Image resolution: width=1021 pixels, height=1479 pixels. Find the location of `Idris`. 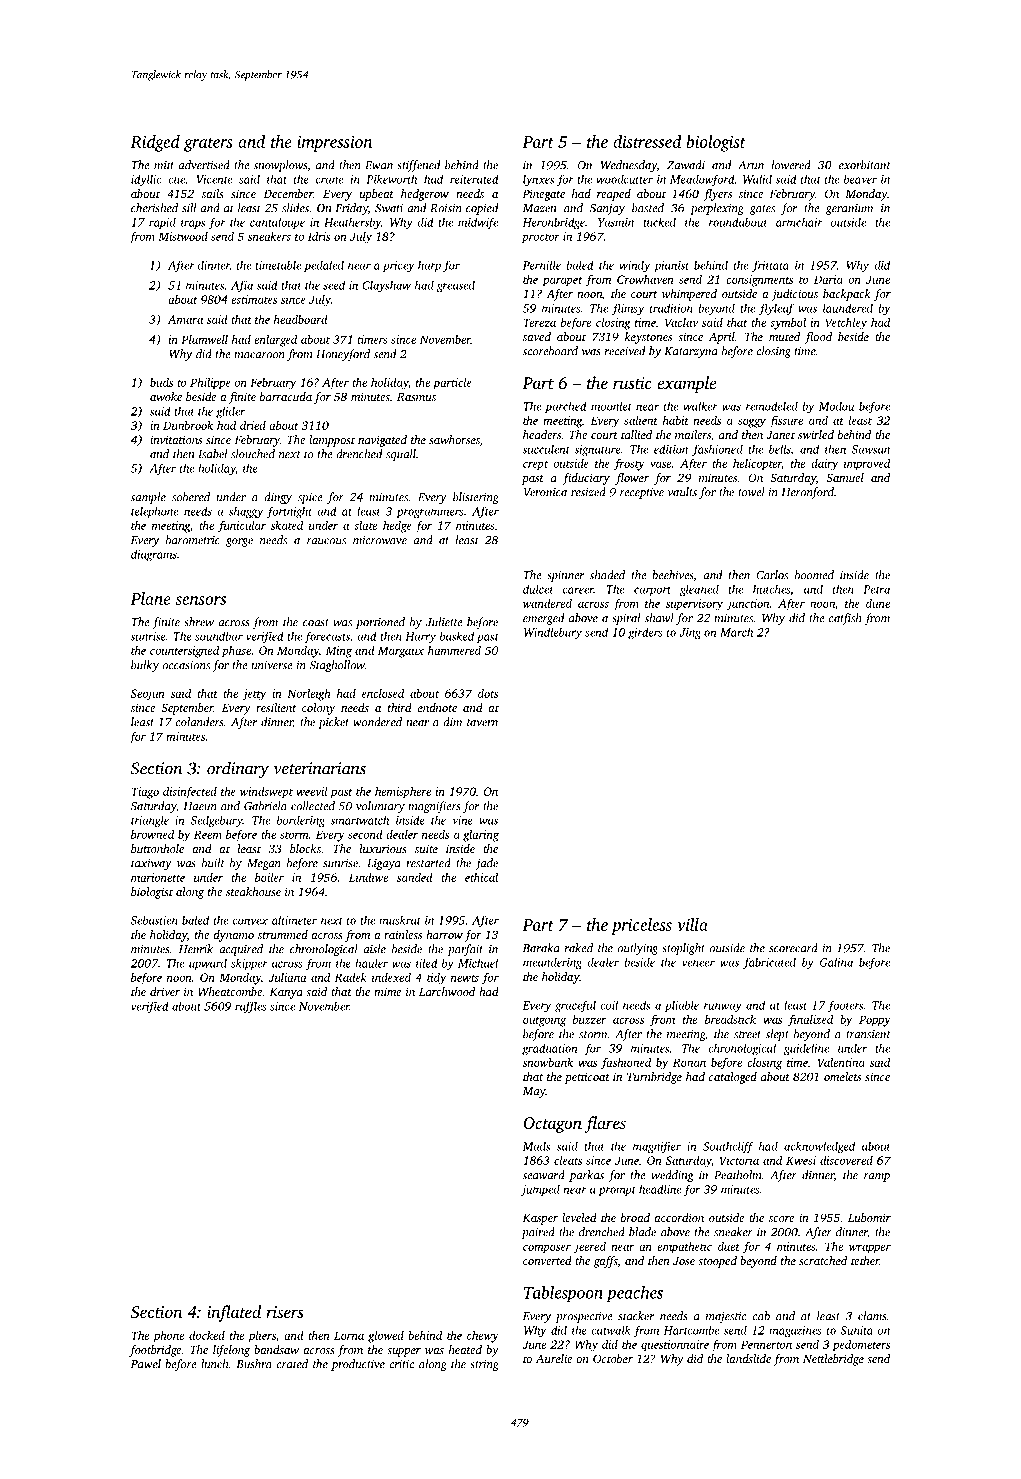

Idris is located at coordinates (319, 236).
